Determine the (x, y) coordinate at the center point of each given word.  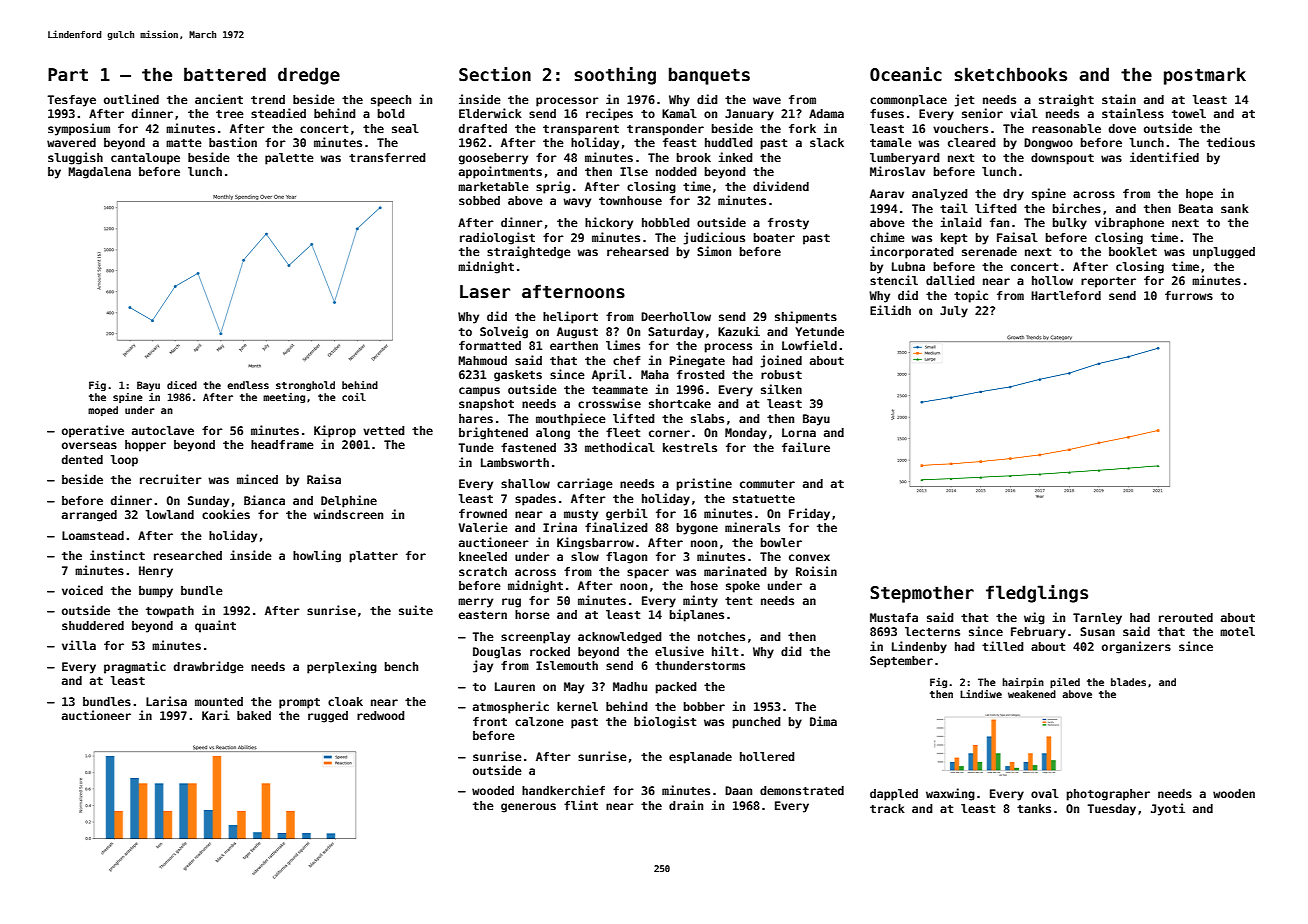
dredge (309, 76)
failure (806, 447)
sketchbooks (1010, 74)
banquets (709, 76)
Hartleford (1066, 295)
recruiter (171, 479)
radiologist (497, 238)
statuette (764, 499)
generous (528, 808)
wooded (493, 790)
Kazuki (739, 331)
